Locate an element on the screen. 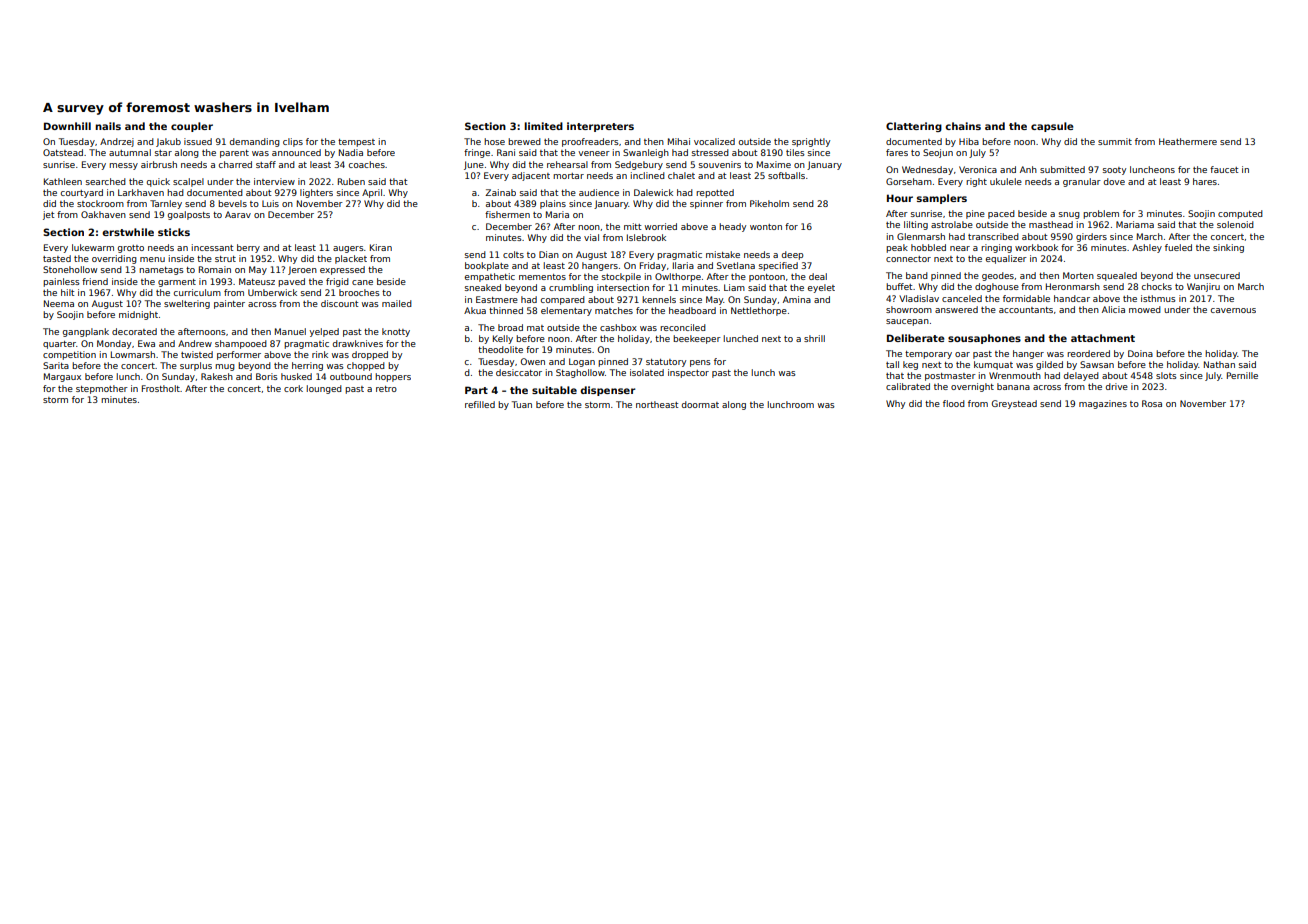 This screenshot has width=1308, height=924. fishermen is located at coordinates (507, 214).
